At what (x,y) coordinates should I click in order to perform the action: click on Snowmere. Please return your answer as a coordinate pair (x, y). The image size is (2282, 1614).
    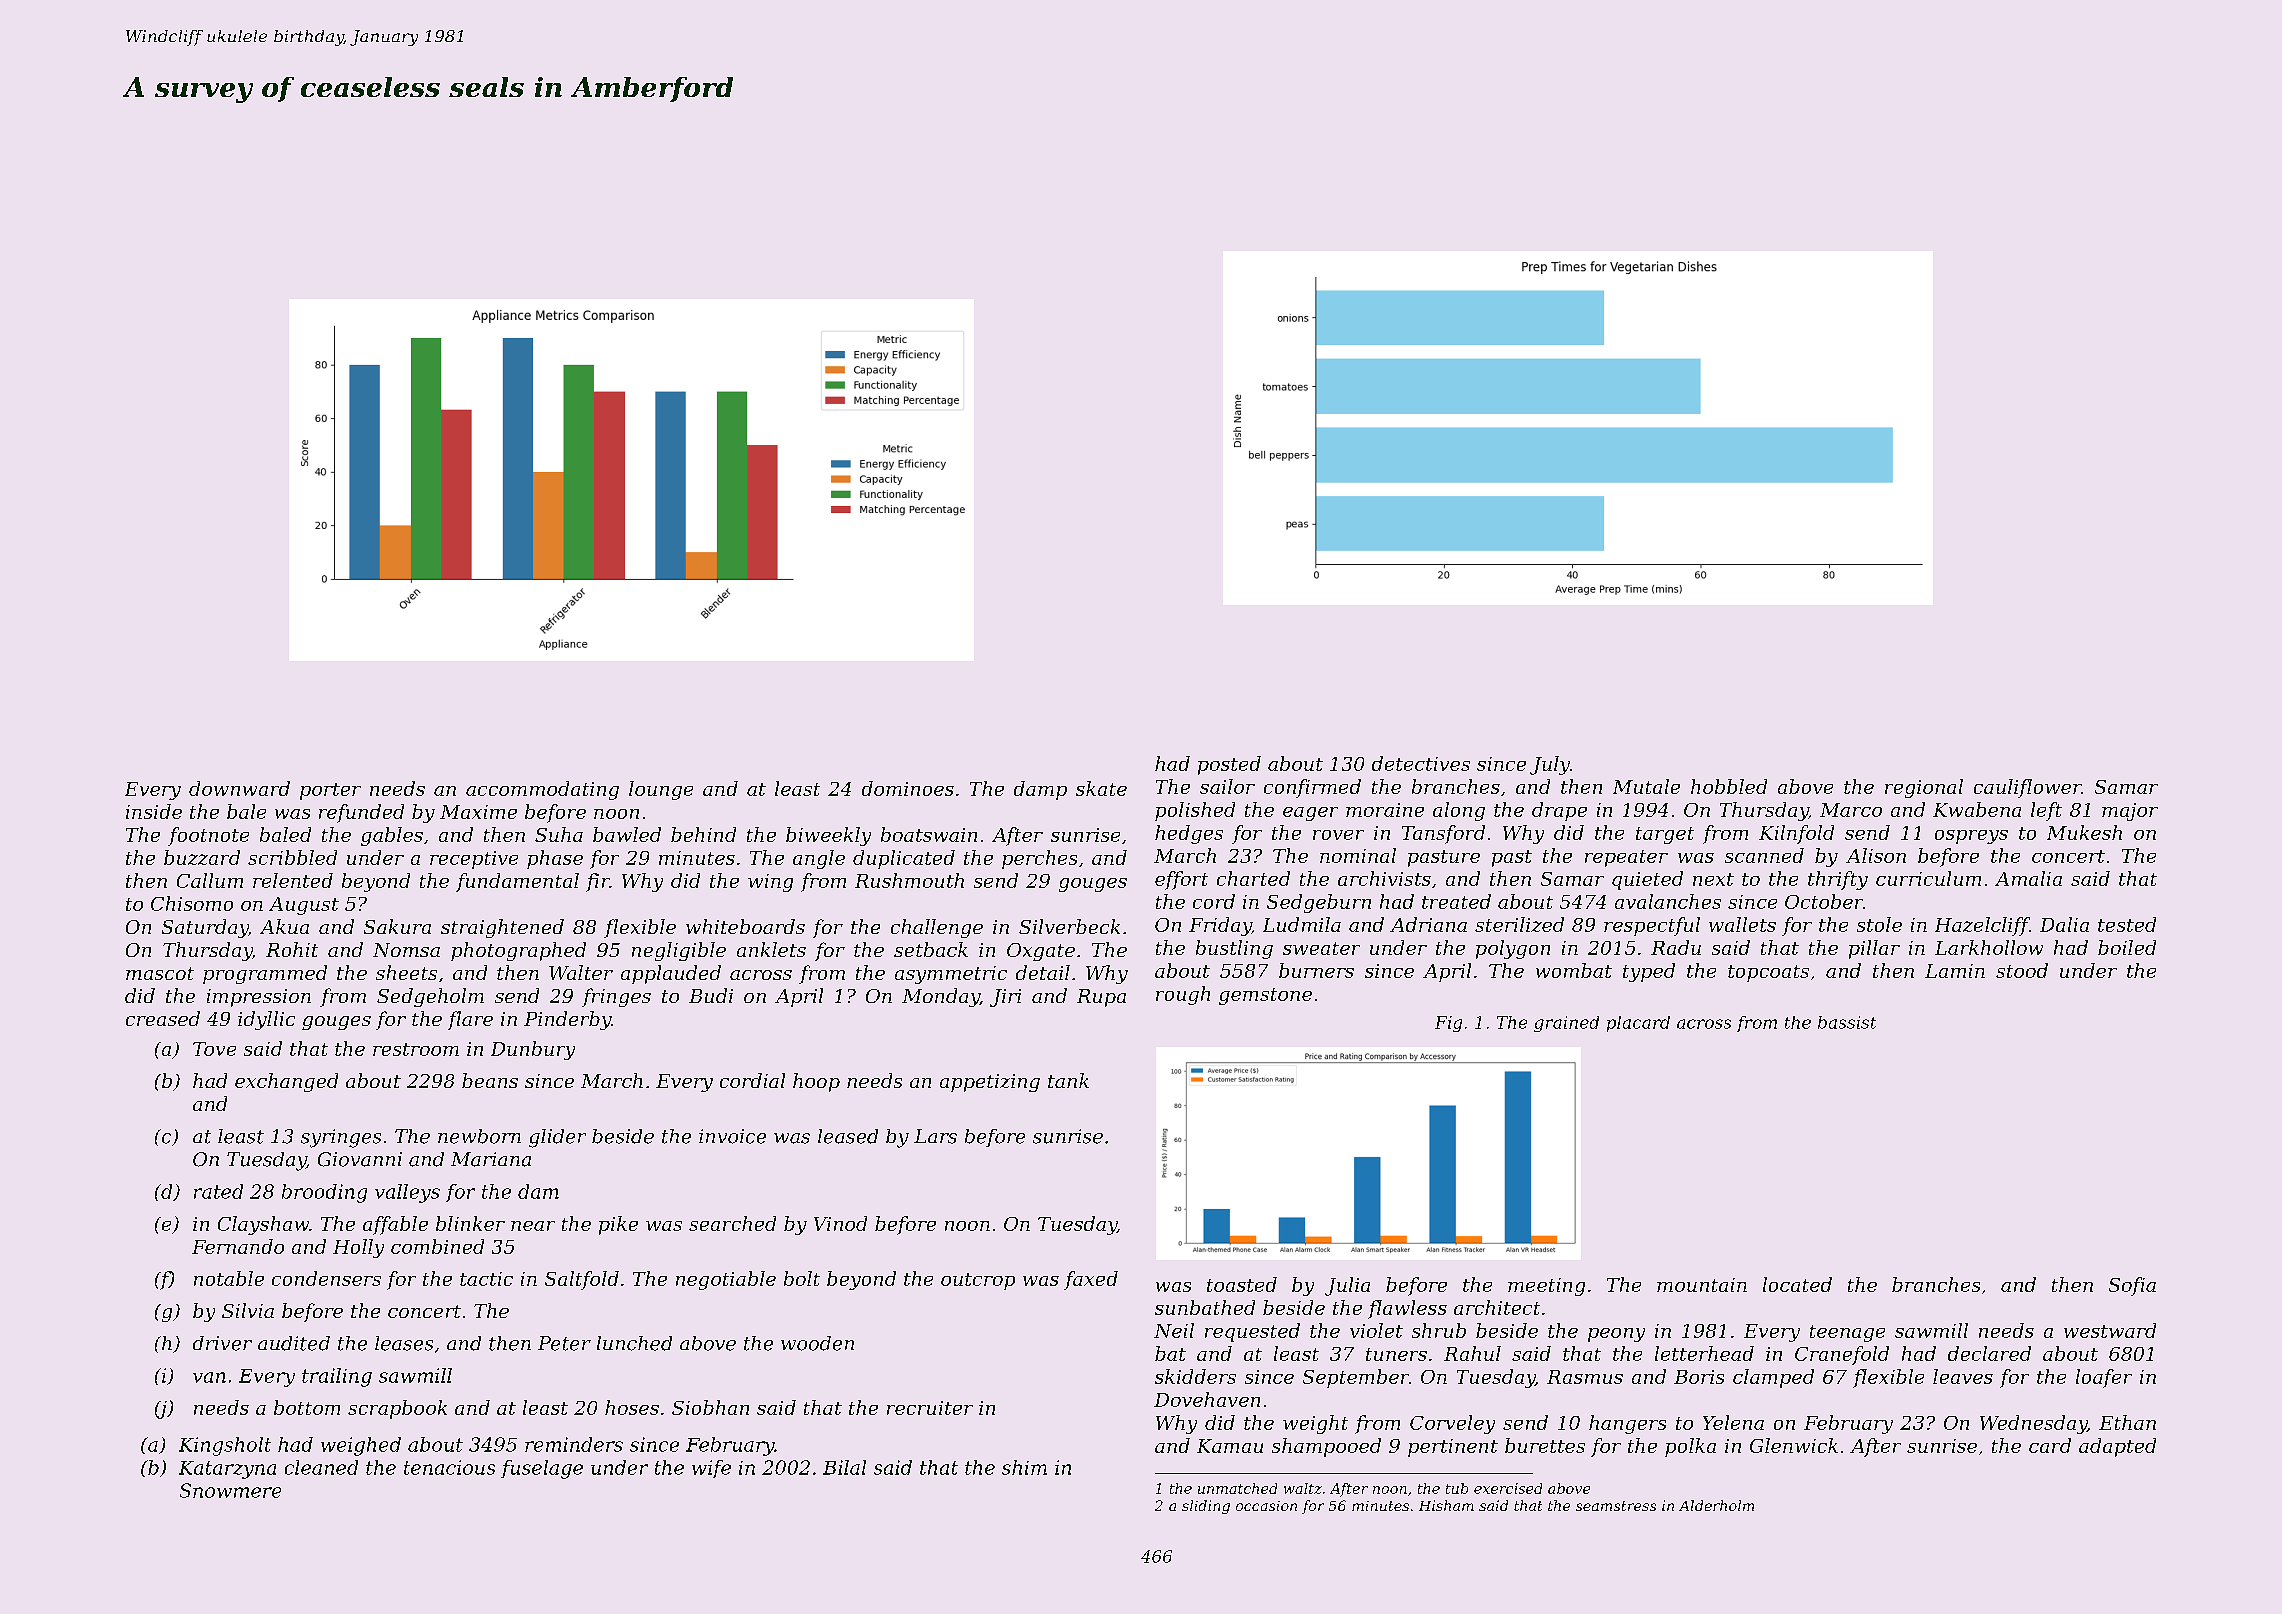
    Looking at the image, I should click on (230, 1490).
